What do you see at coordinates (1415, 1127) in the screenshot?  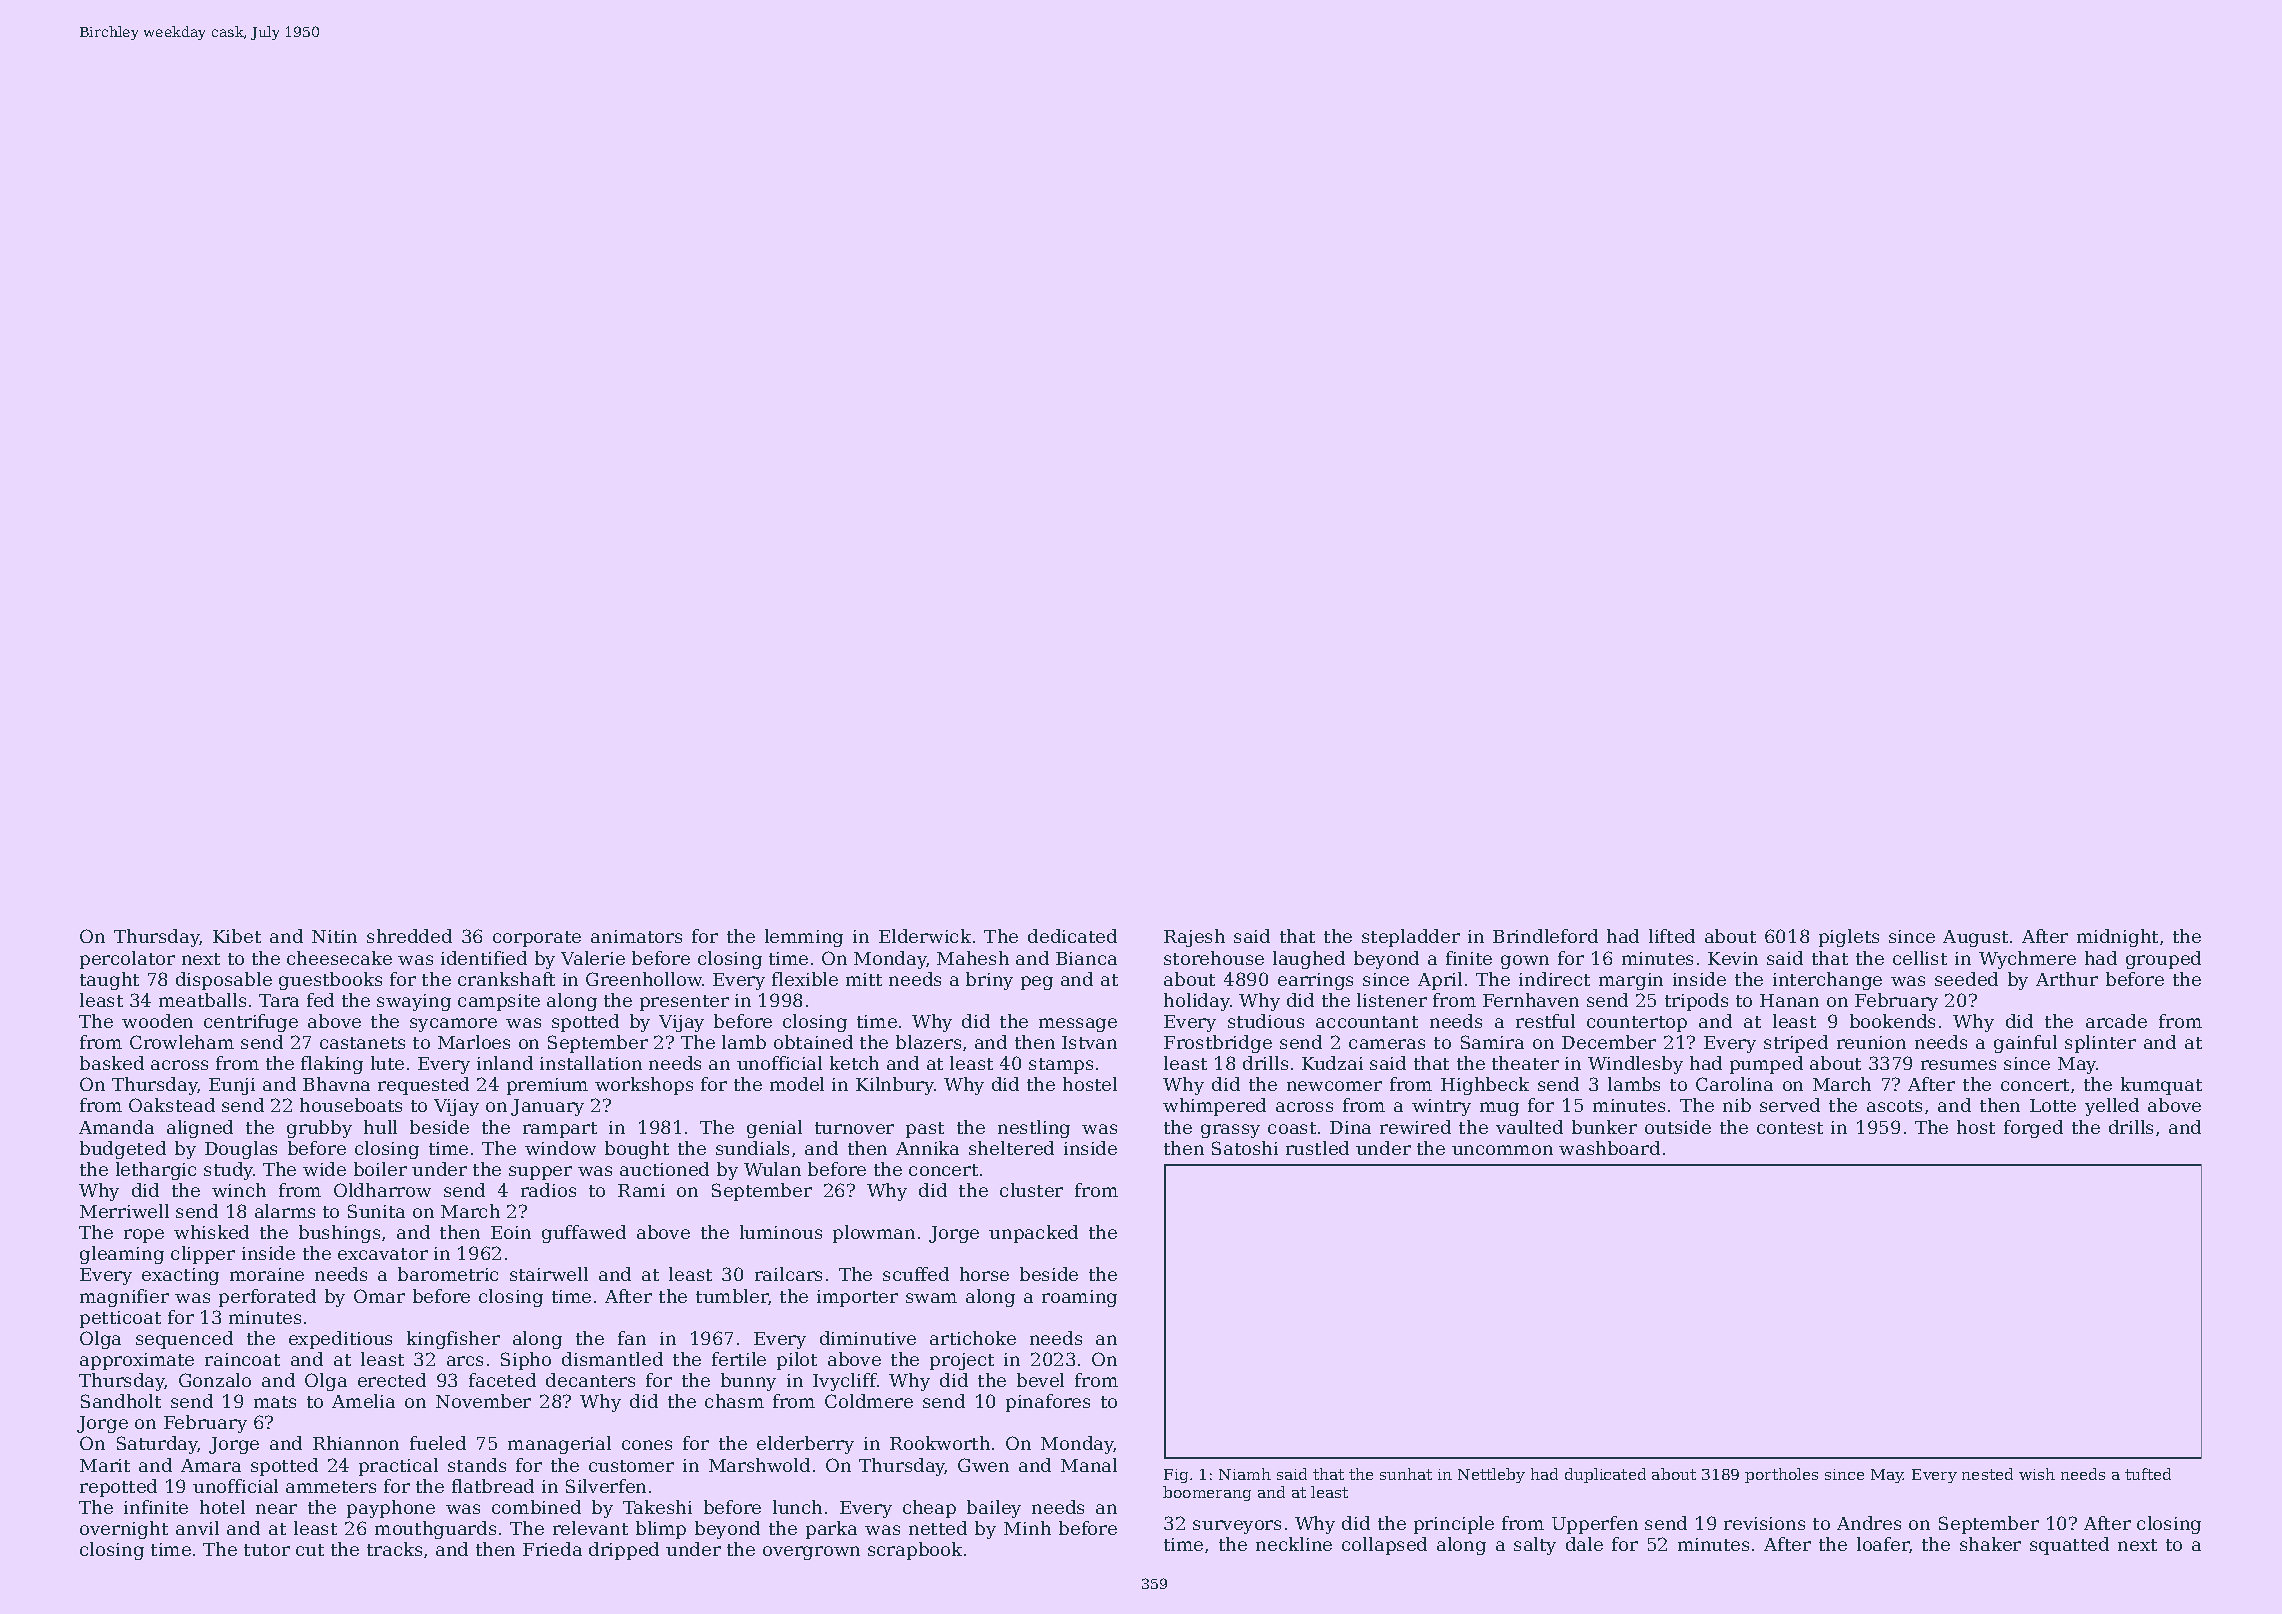 I see `rewired` at bounding box center [1415, 1127].
